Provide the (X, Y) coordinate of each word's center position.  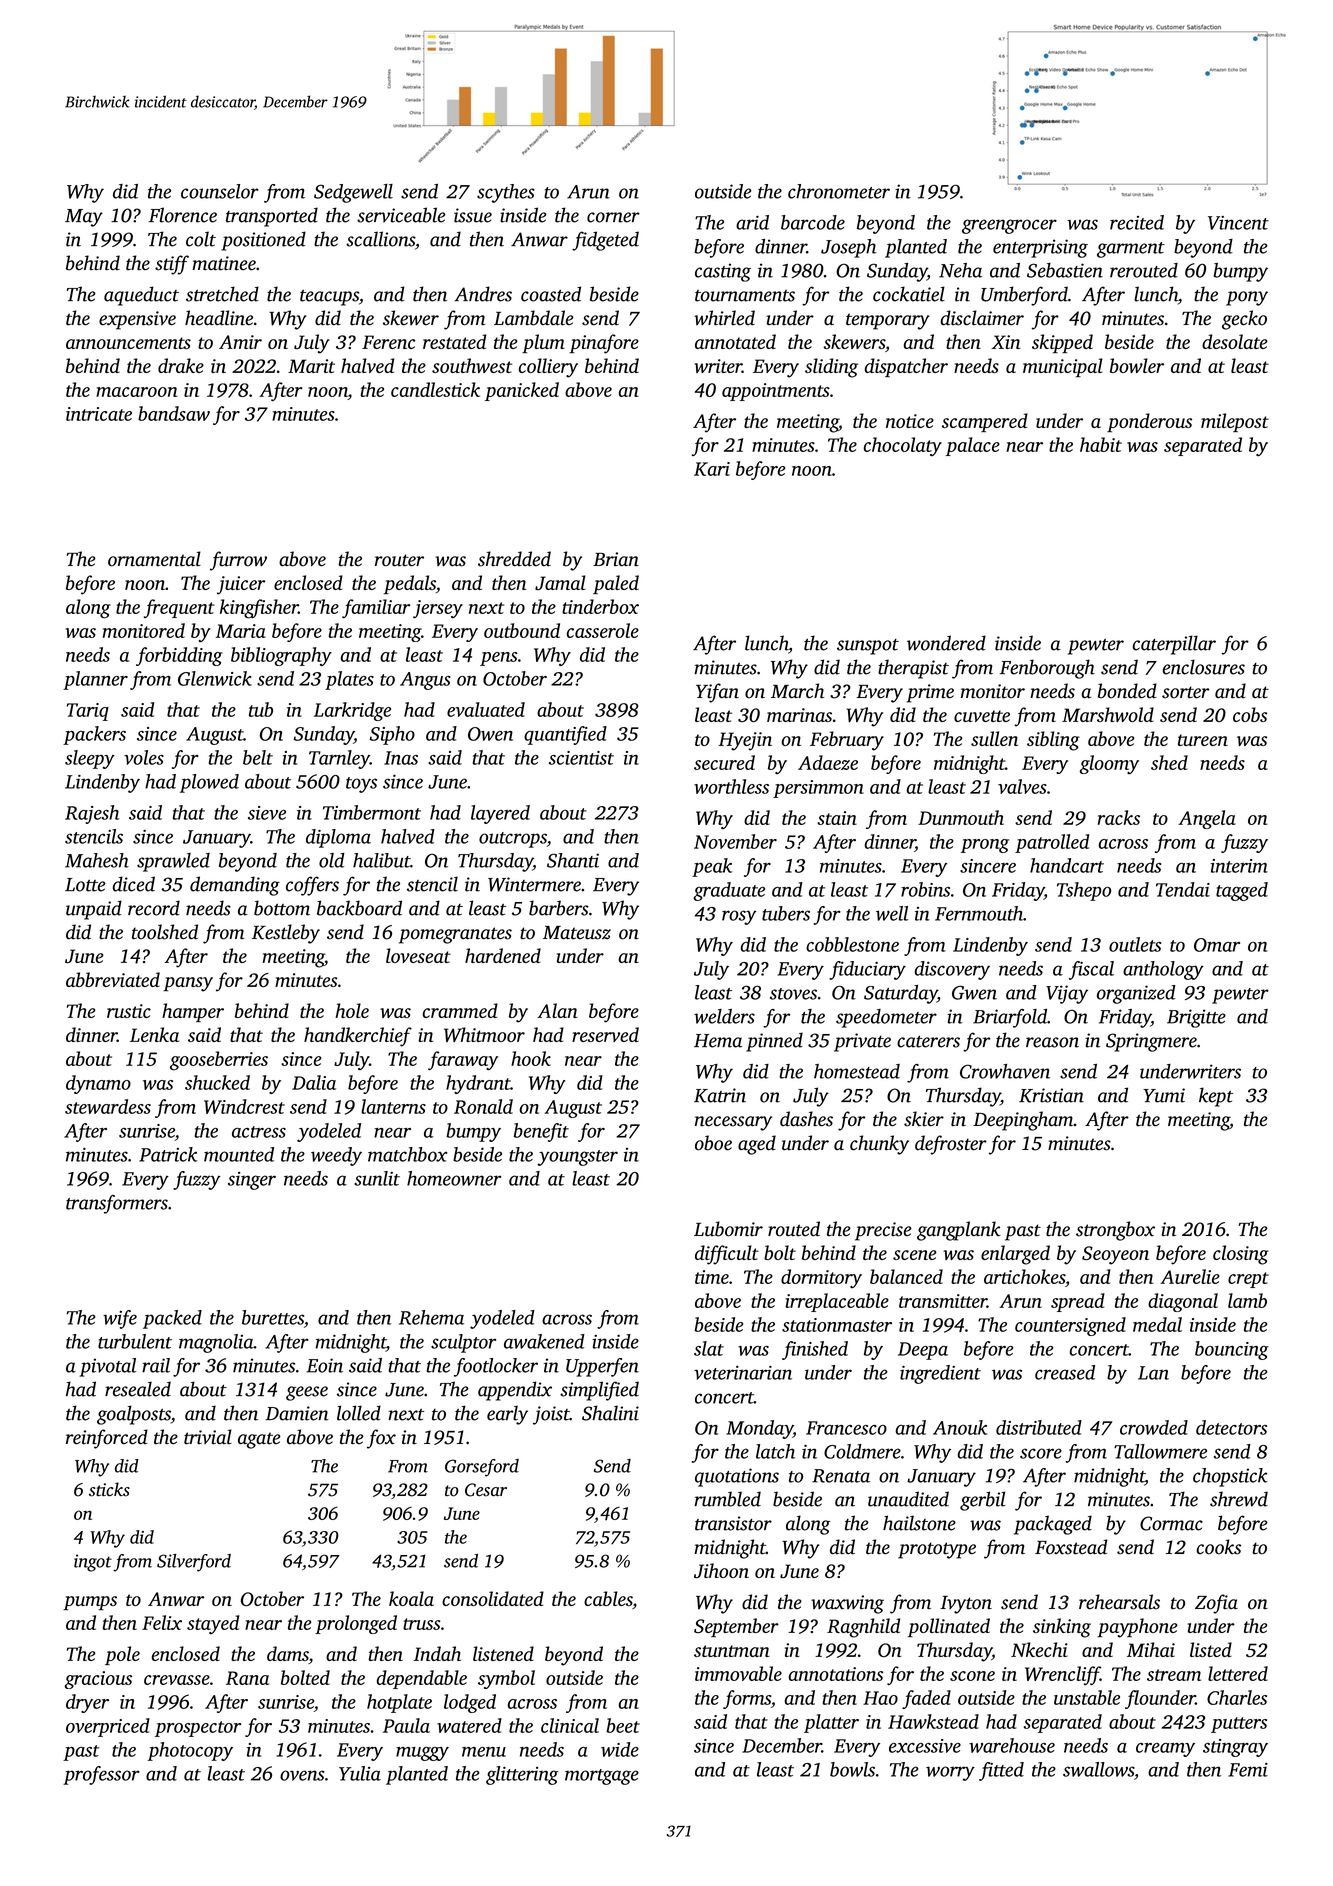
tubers (786, 913)
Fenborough (1047, 669)
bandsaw (174, 413)
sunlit (377, 1178)
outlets (1135, 944)
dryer (87, 1703)
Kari (712, 469)
